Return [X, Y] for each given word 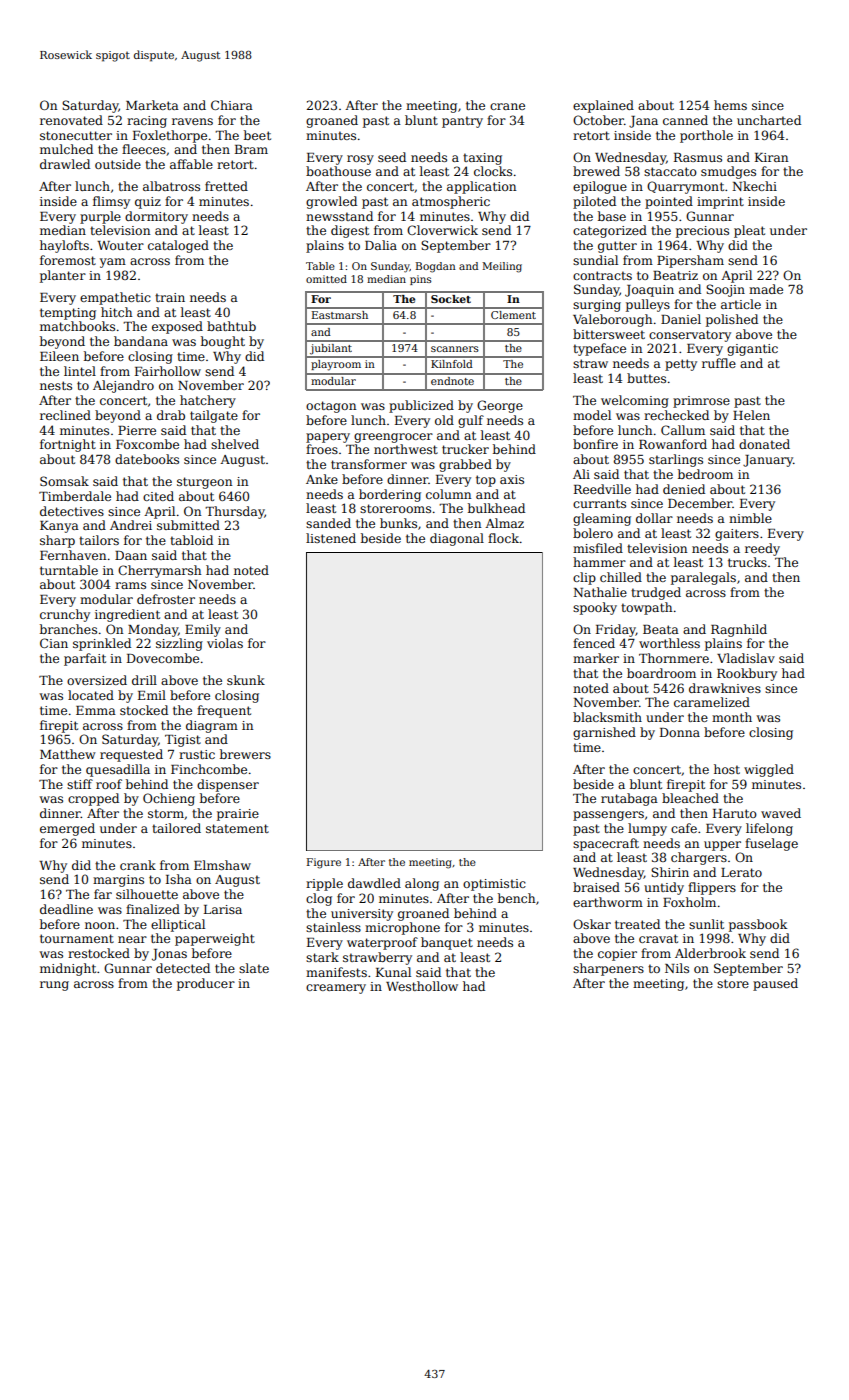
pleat [749, 231]
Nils [677, 968]
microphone [402, 928]
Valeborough [612, 320]
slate [254, 968]
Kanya [59, 527]
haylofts [64, 246]
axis [512, 479]
